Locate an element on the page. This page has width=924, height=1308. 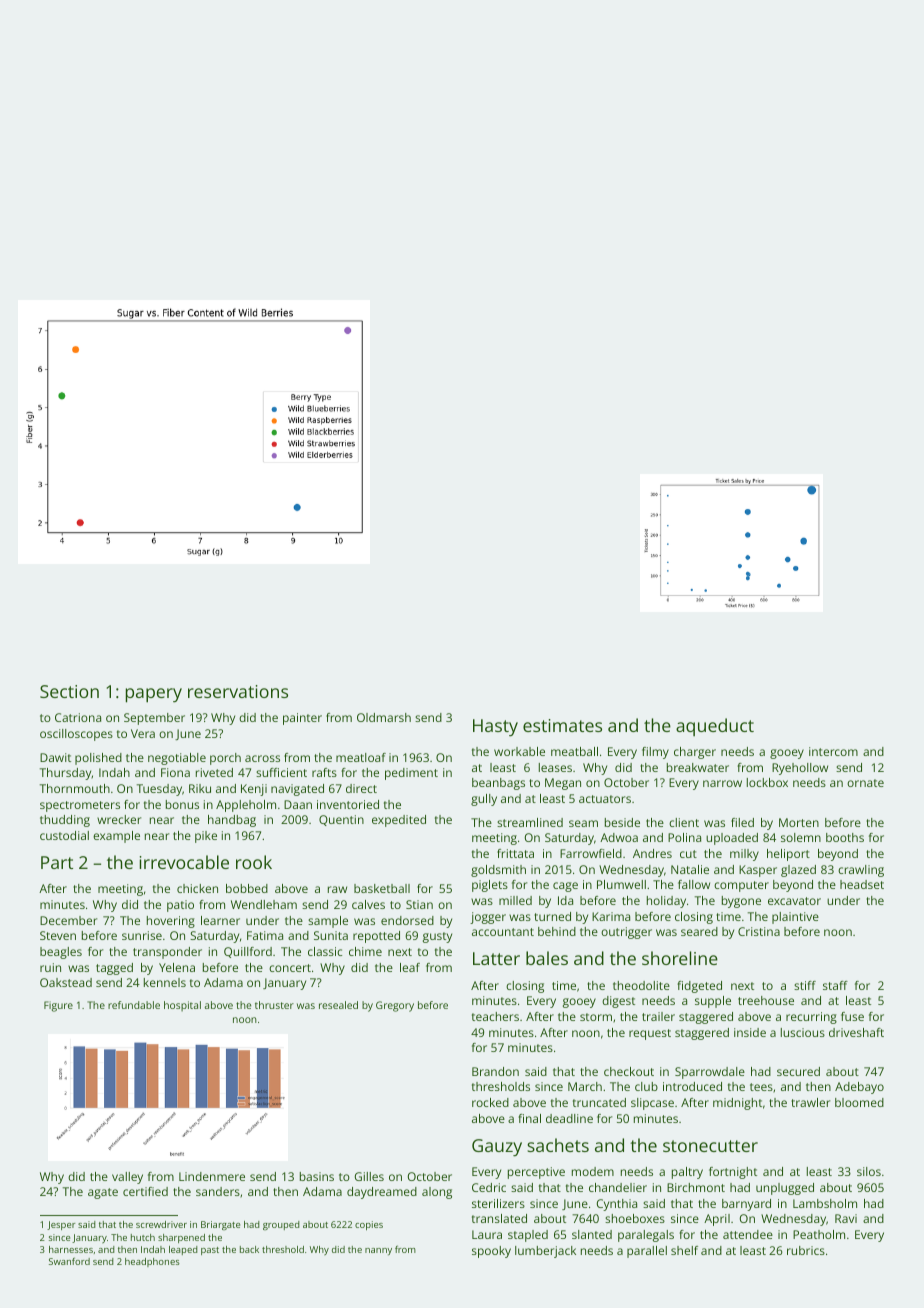
bonus is located at coordinates (182, 804).
